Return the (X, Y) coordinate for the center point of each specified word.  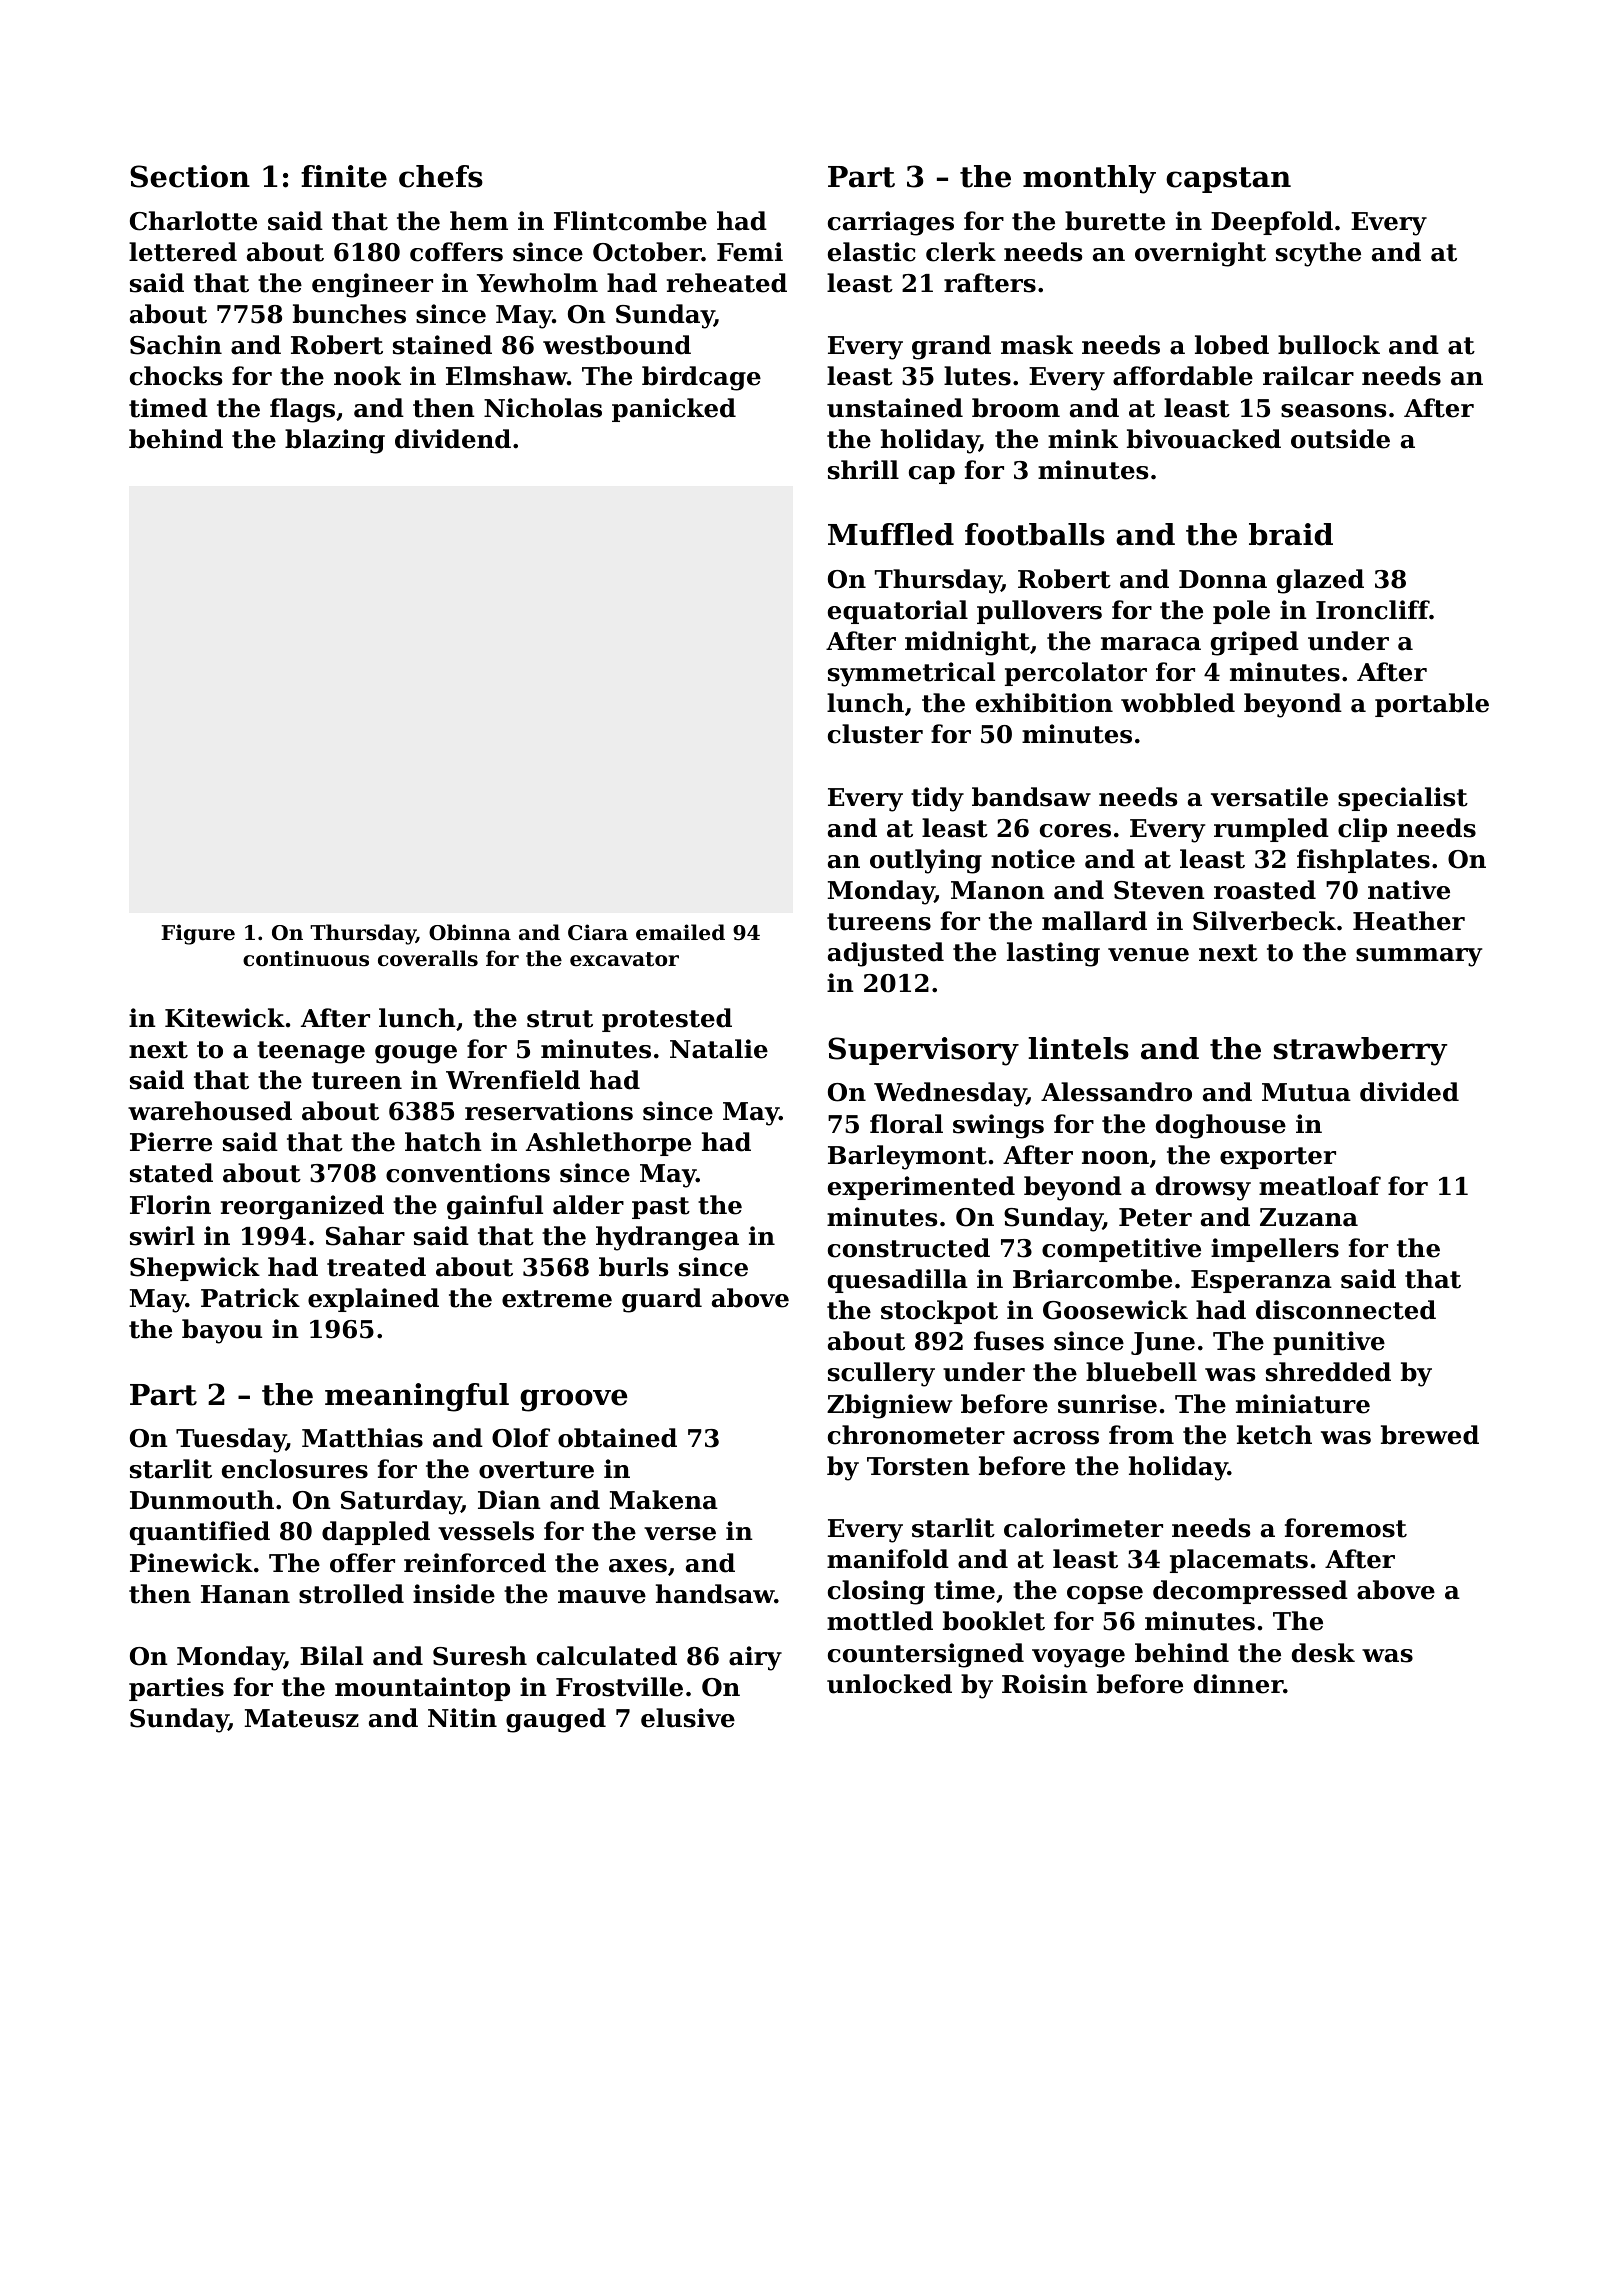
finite (344, 176)
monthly (1089, 179)
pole (1241, 612)
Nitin (462, 1718)
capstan (1228, 180)
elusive (688, 1718)
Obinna (470, 932)
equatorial (898, 612)
